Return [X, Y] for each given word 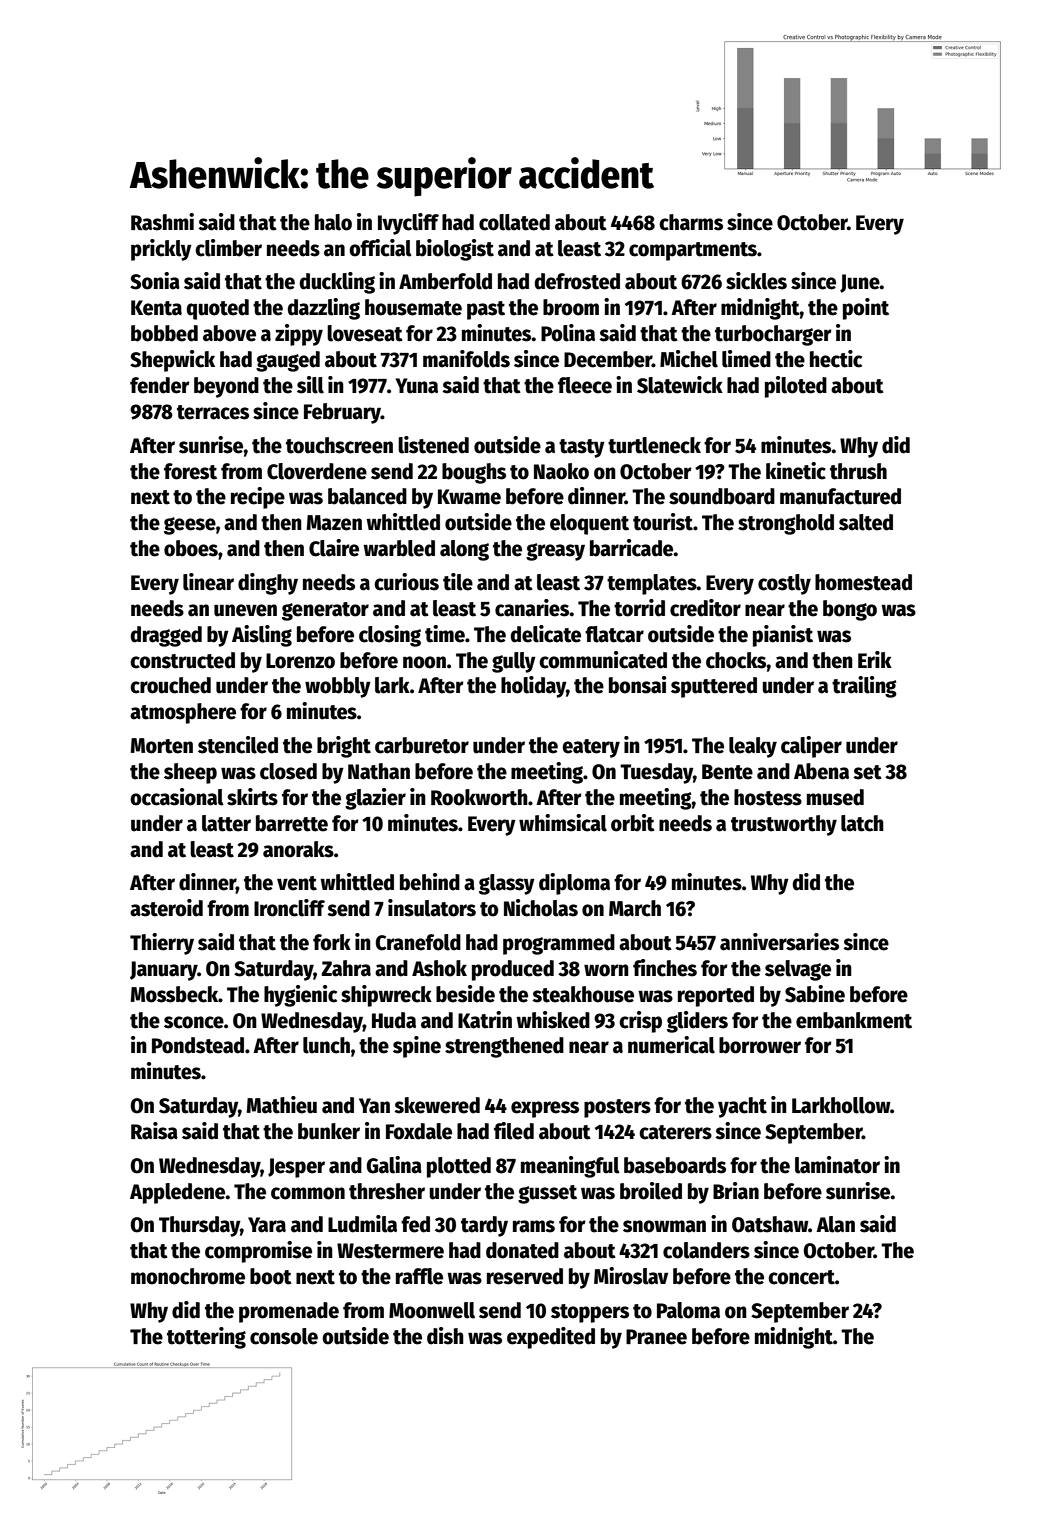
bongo [850, 610]
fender [160, 385]
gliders [697, 1022]
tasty [582, 448]
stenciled [238, 745]
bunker [329, 1131]
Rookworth [479, 797]
